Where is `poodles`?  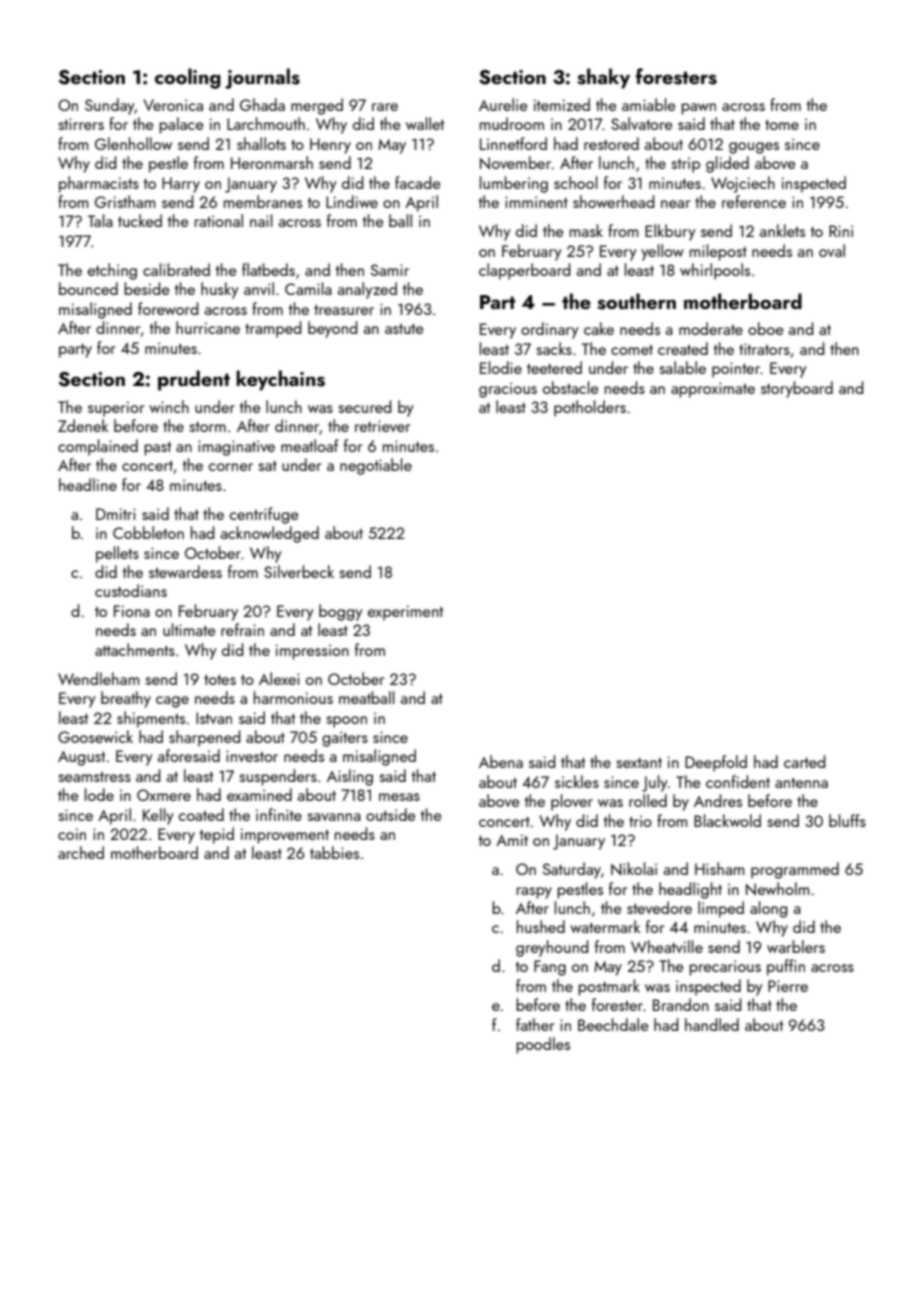 poodles is located at coordinates (543, 1045).
